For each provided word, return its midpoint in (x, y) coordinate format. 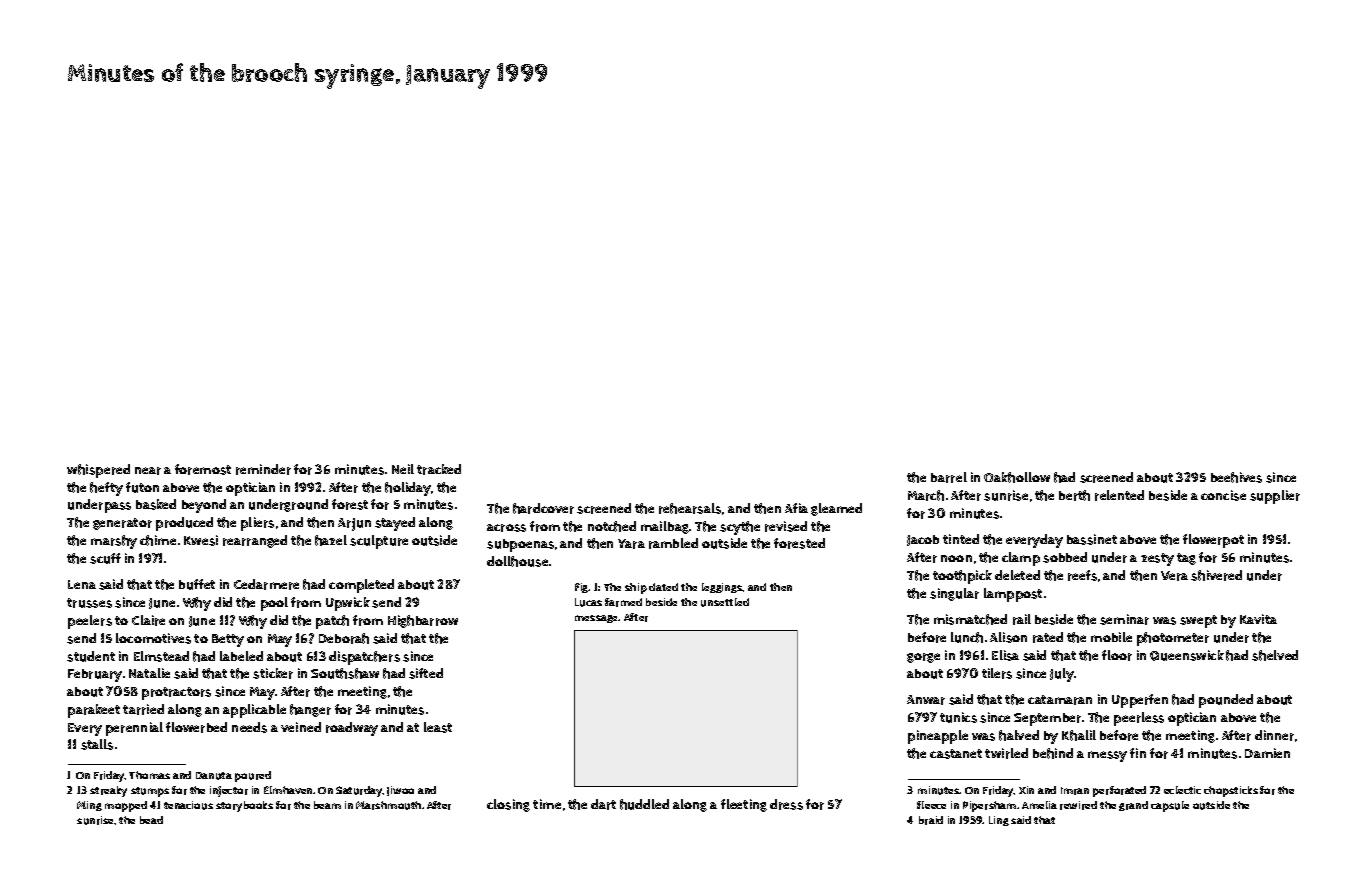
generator (122, 524)
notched (612, 526)
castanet (956, 754)
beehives (1236, 477)
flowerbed (196, 727)
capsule (1170, 806)
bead (151, 820)
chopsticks (1231, 791)
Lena (82, 584)
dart (603, 804)
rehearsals (690, 508)
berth (1074, 495)
